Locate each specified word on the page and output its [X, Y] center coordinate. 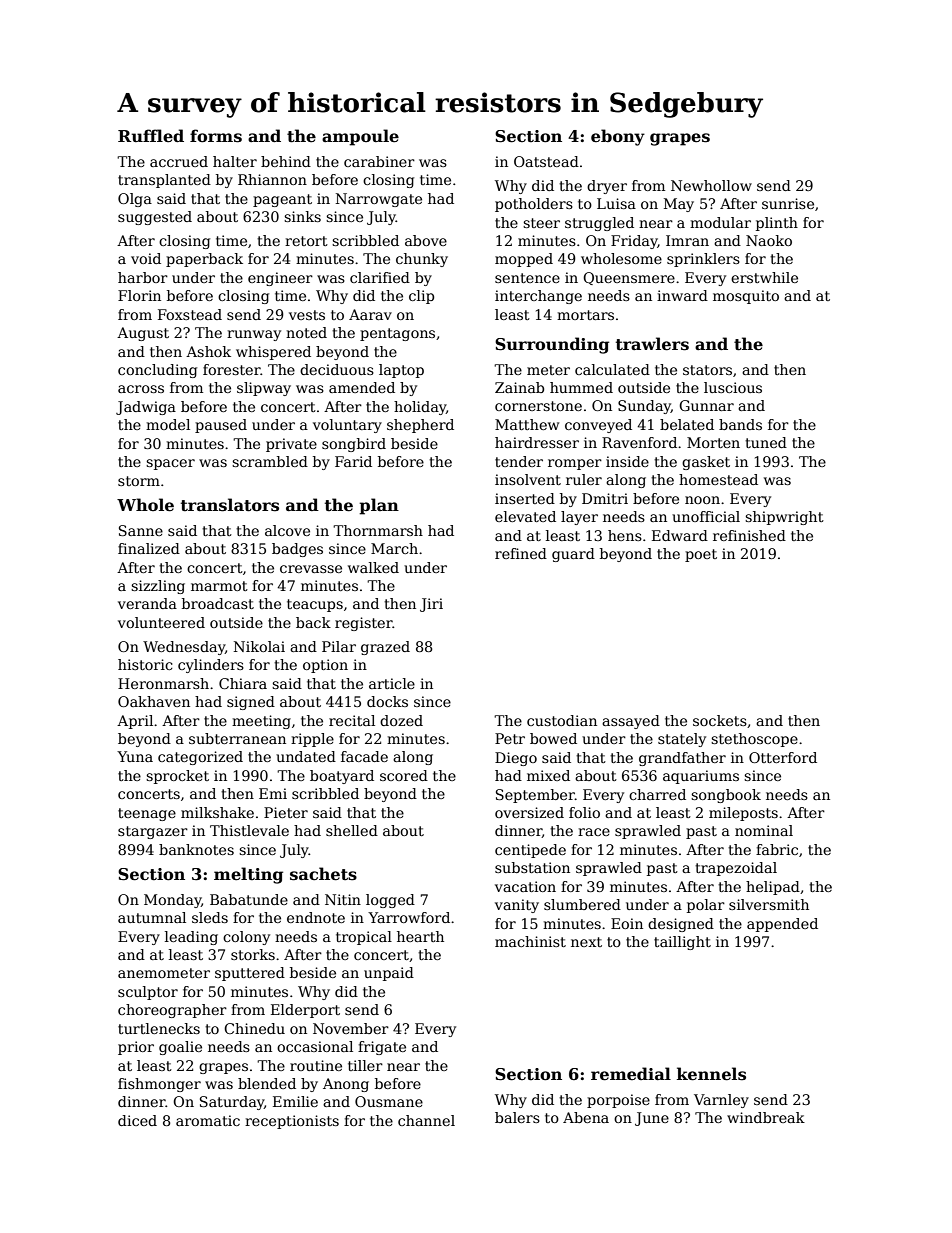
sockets [720, 720]
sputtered [250, 974]
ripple [312, 740]
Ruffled [151, 136]
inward [682, 295]
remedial [631, 1074]
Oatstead [546, 161]
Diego [516, 759]
